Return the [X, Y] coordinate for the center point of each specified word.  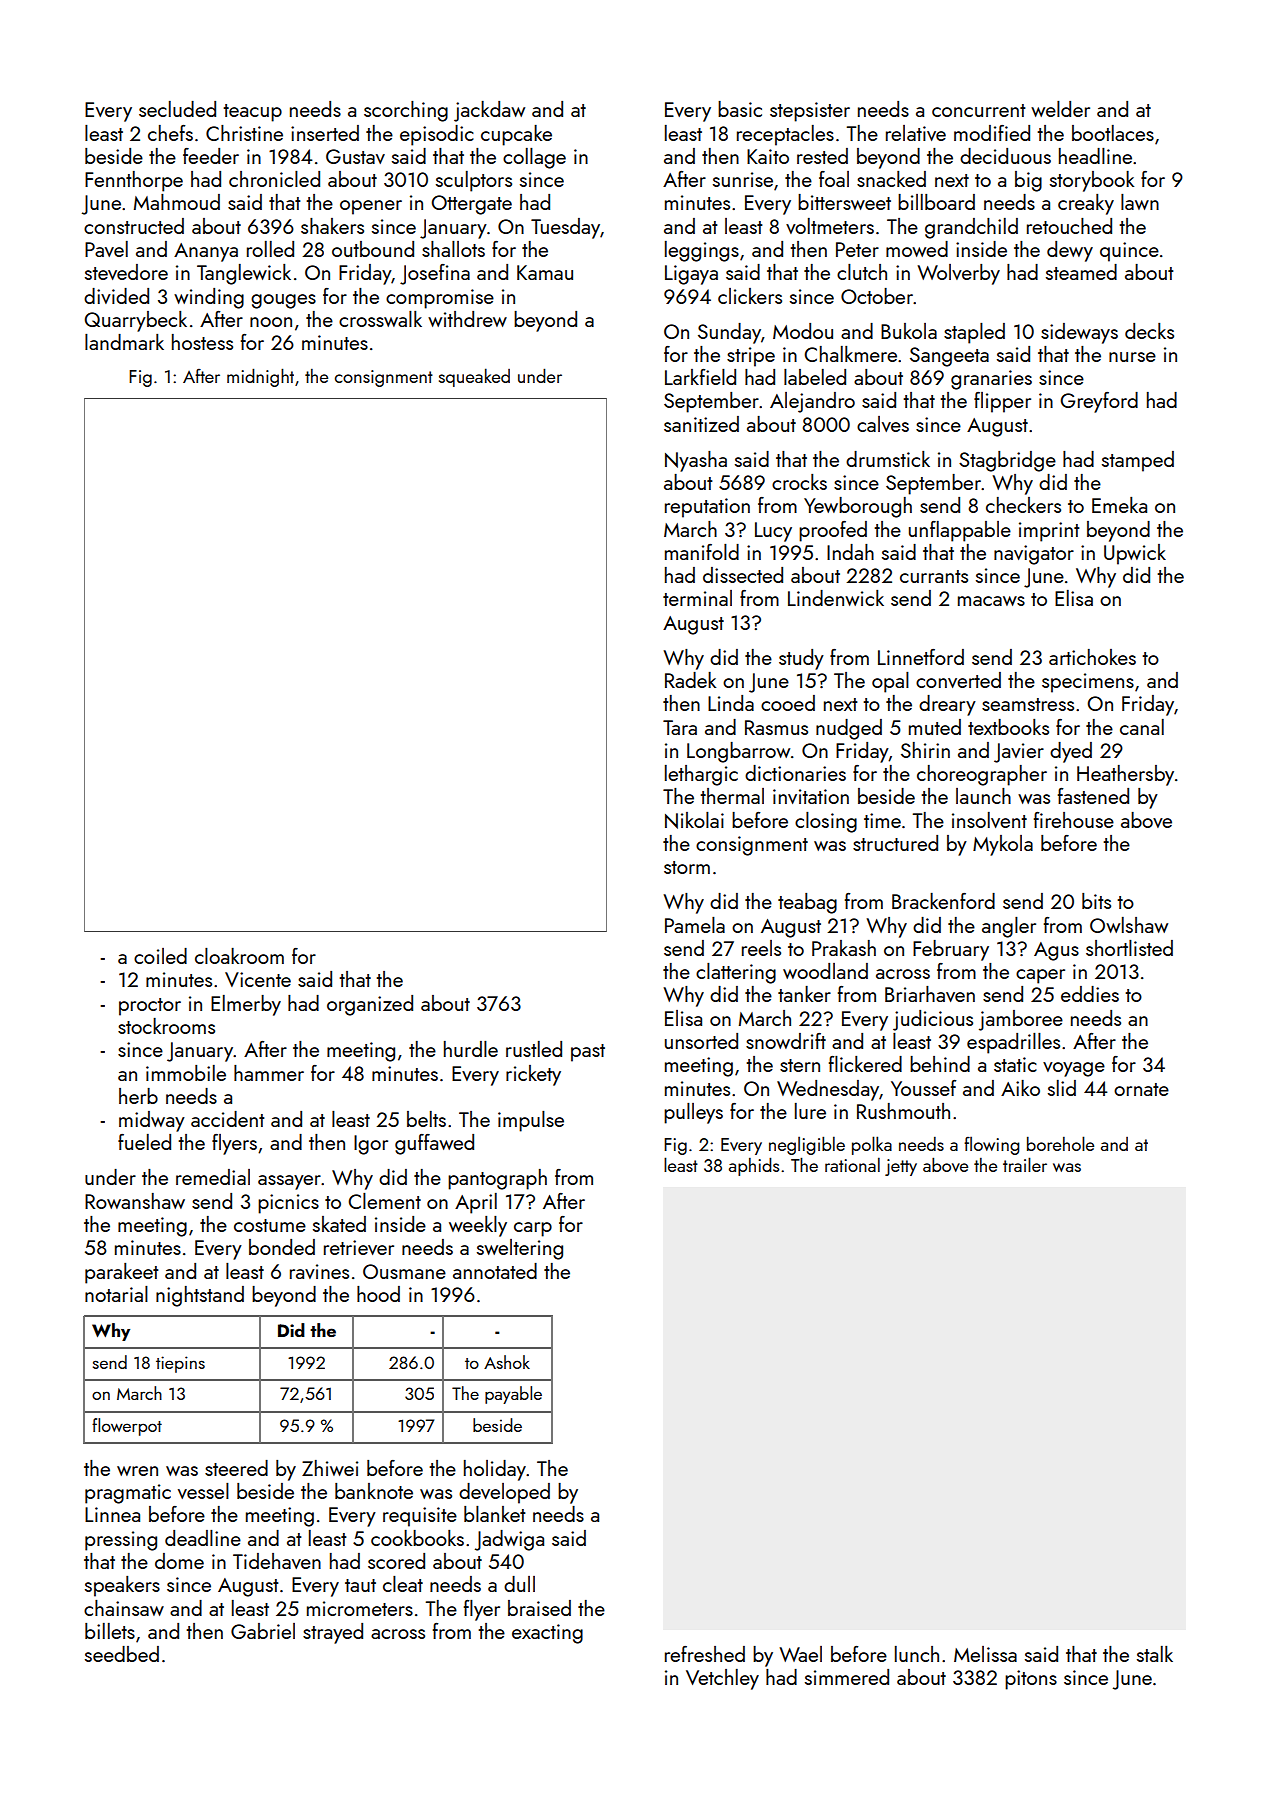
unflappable [960, 531]
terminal [697, 598]
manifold [702, 552]
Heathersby [1125, 775]
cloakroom [239, 956]
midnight [260, 377]
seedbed [122, 1654]
